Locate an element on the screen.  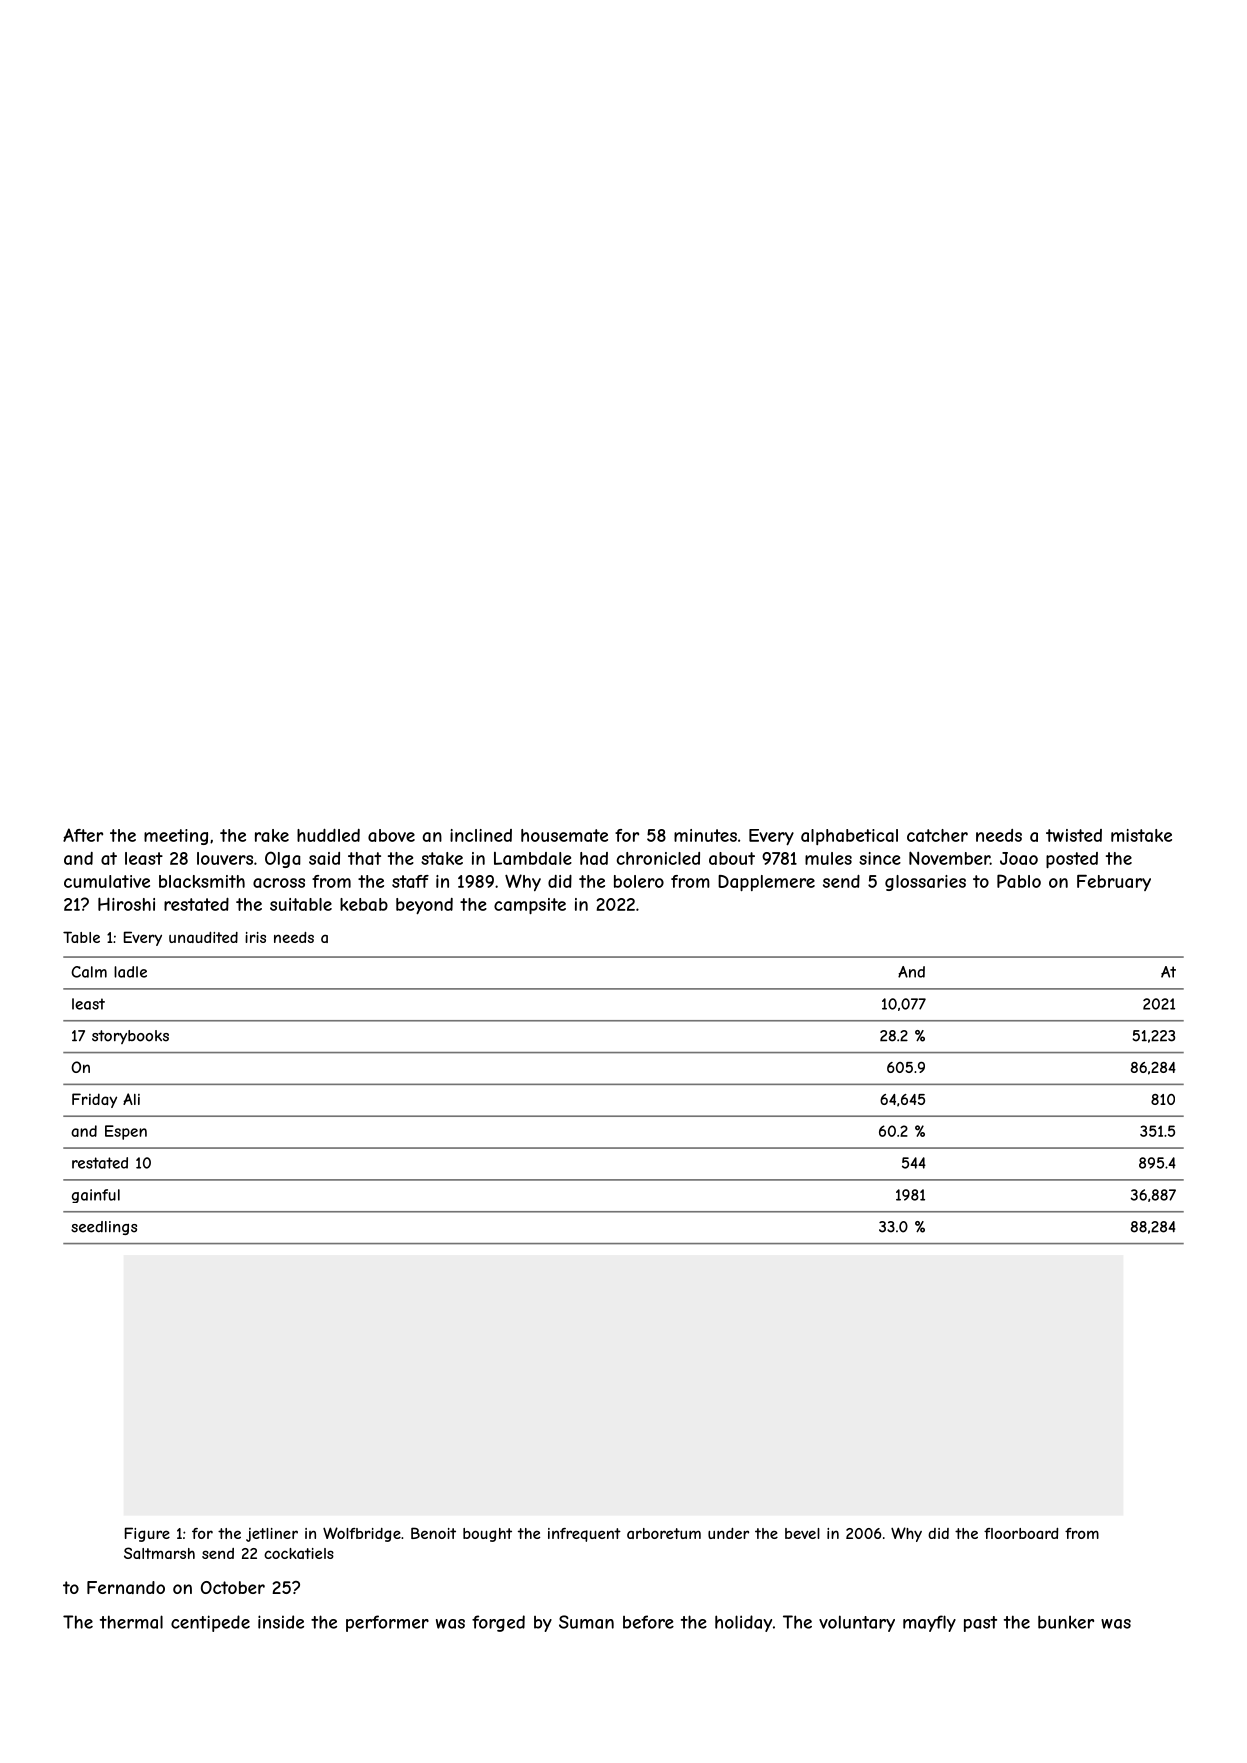
Pablo is located at coordinates (1019, 881).
